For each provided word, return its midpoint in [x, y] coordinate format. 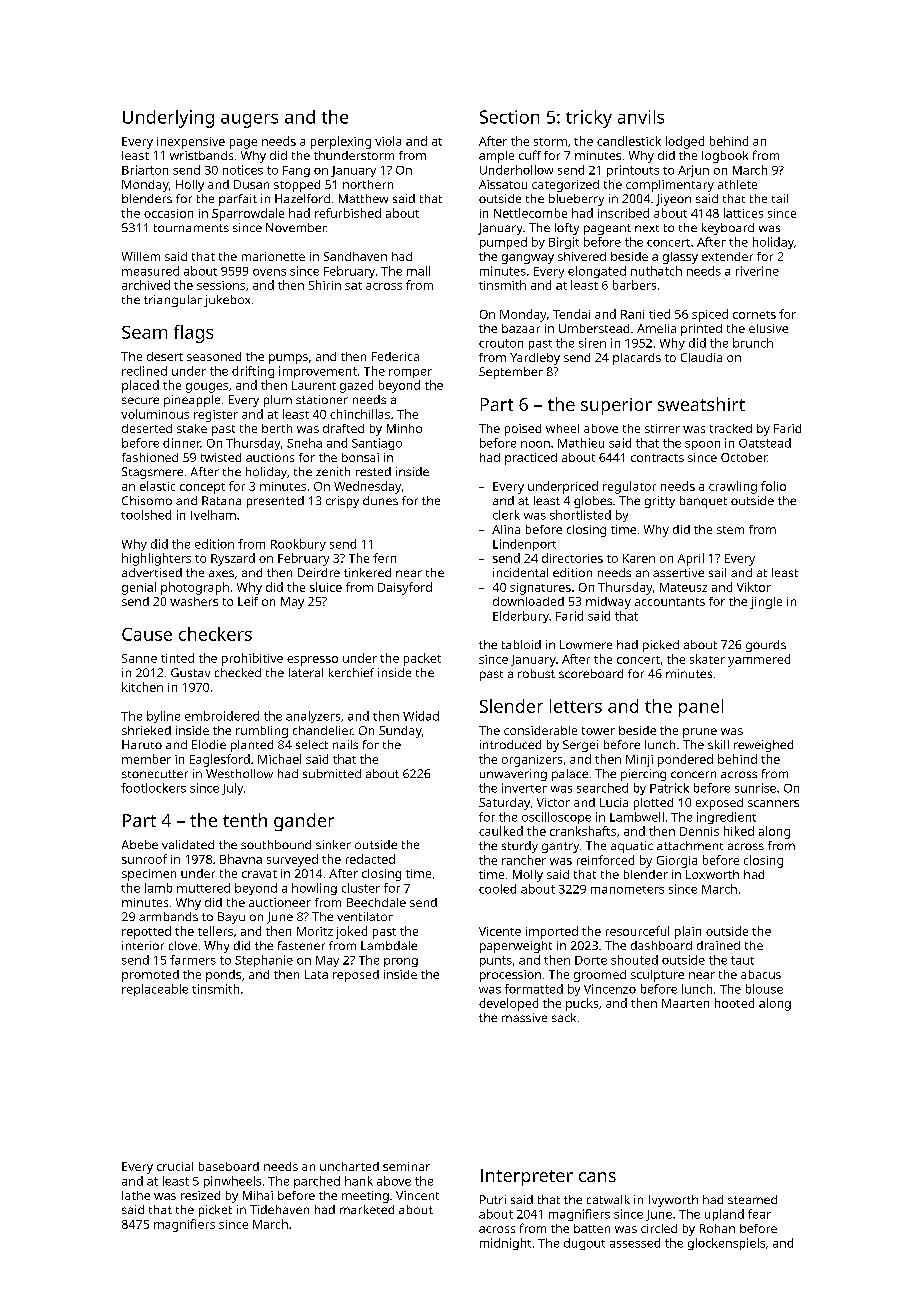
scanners [773, 803]
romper [410, 373]
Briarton [145, 170]
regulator [629, 487]
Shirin [325, 285]
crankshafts [583, 831]
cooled [497, 889]
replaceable [155, 990]
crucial [175, 1166]
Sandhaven [355, 256]
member [146, 759]
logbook [725, 157]
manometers [627, 890]
